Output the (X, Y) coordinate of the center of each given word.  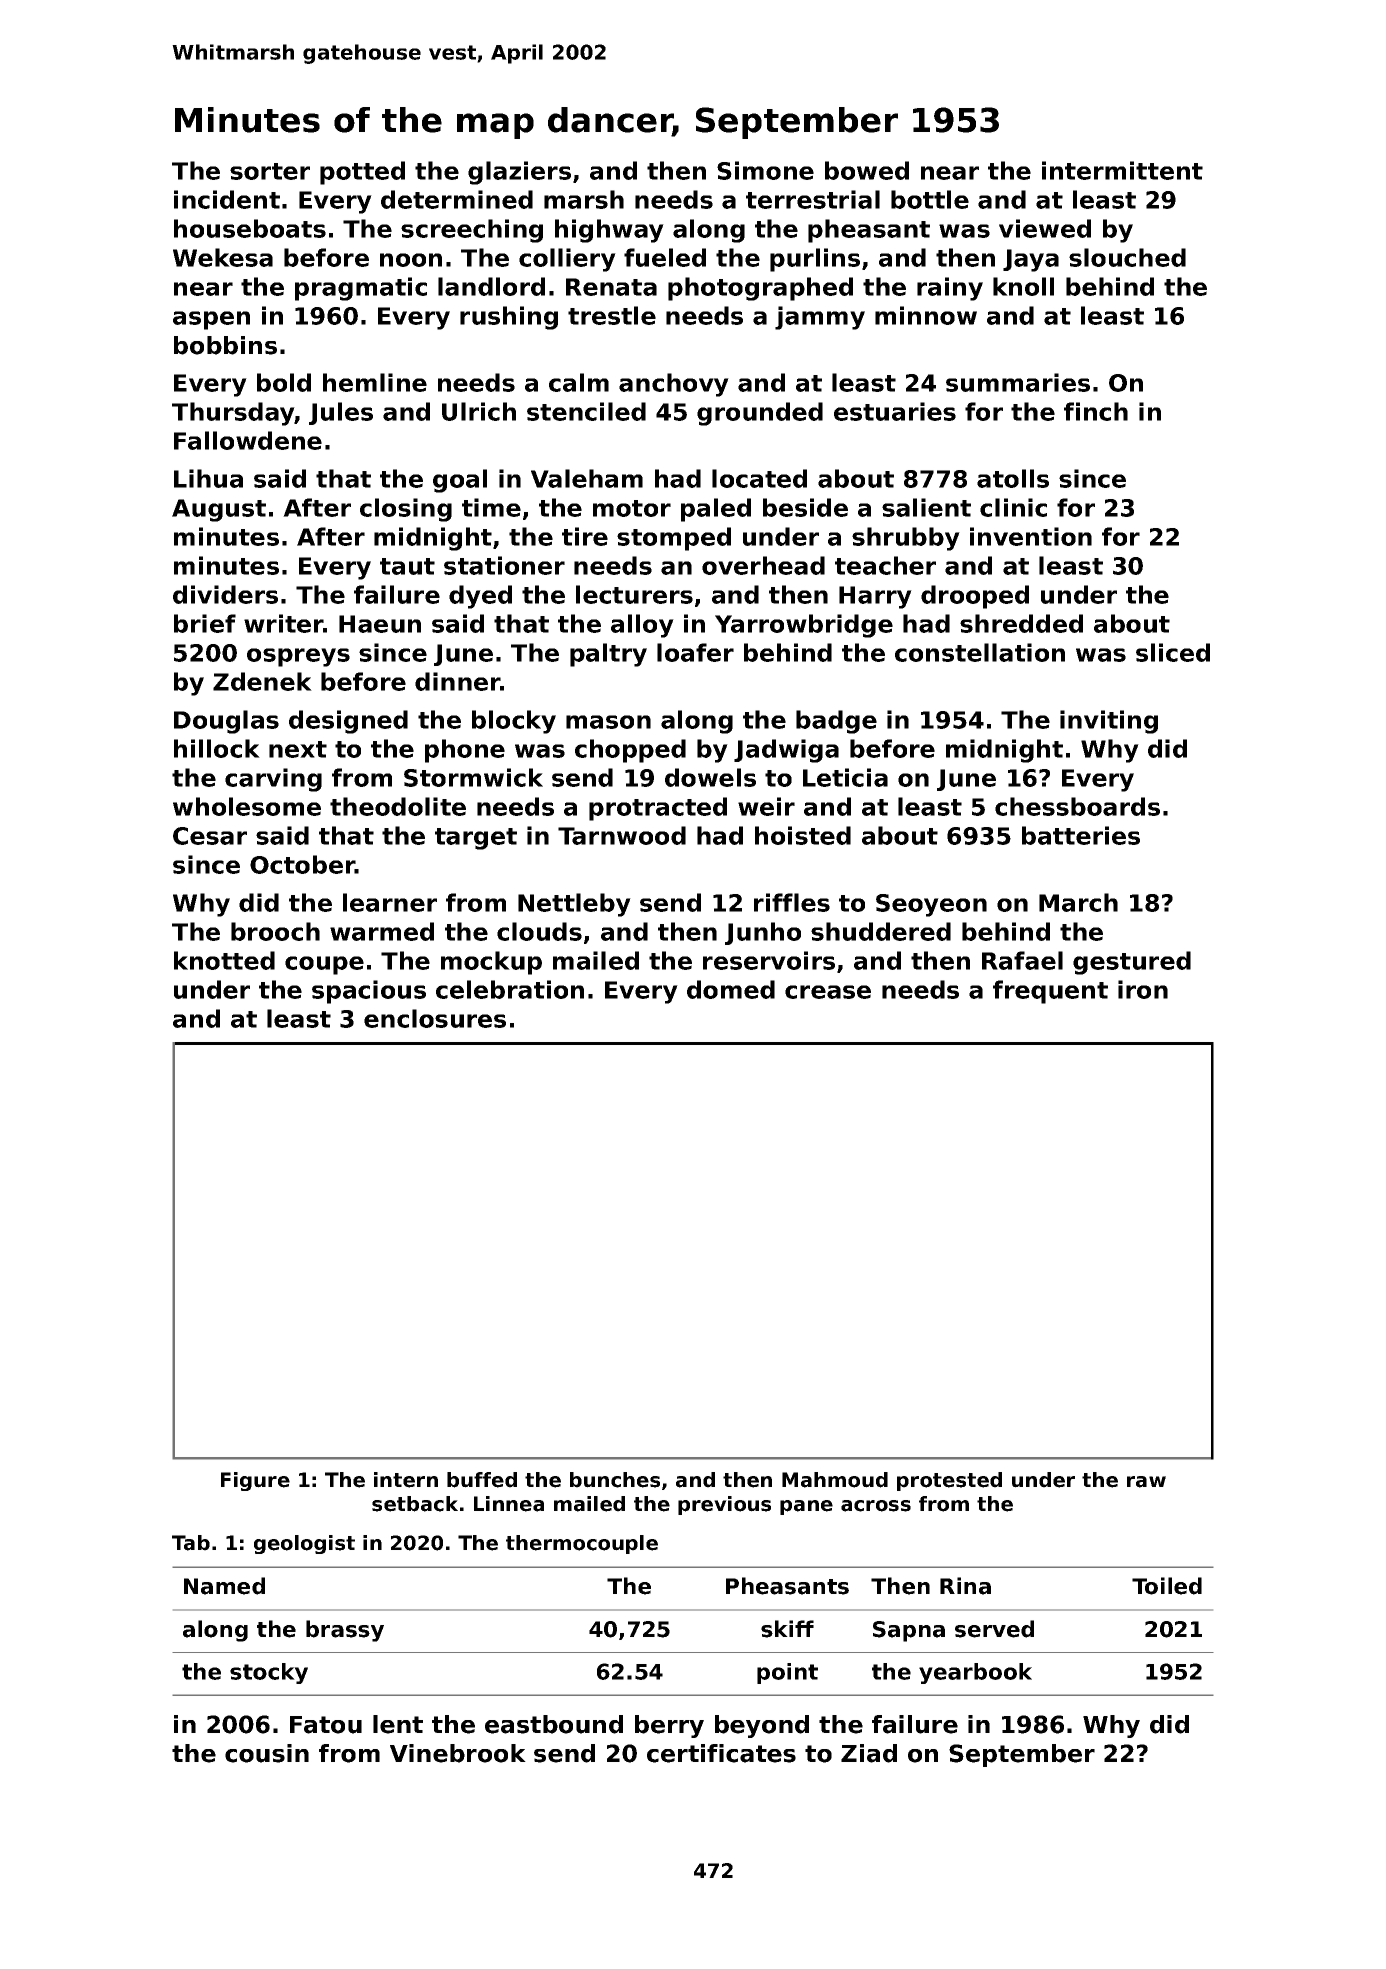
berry (669, 1726)
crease (828, 992)
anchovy (674, 385)
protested (949, 1481)
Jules (341, 413)
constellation (980, 652)
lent (398, 1724)
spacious (369, 992)
